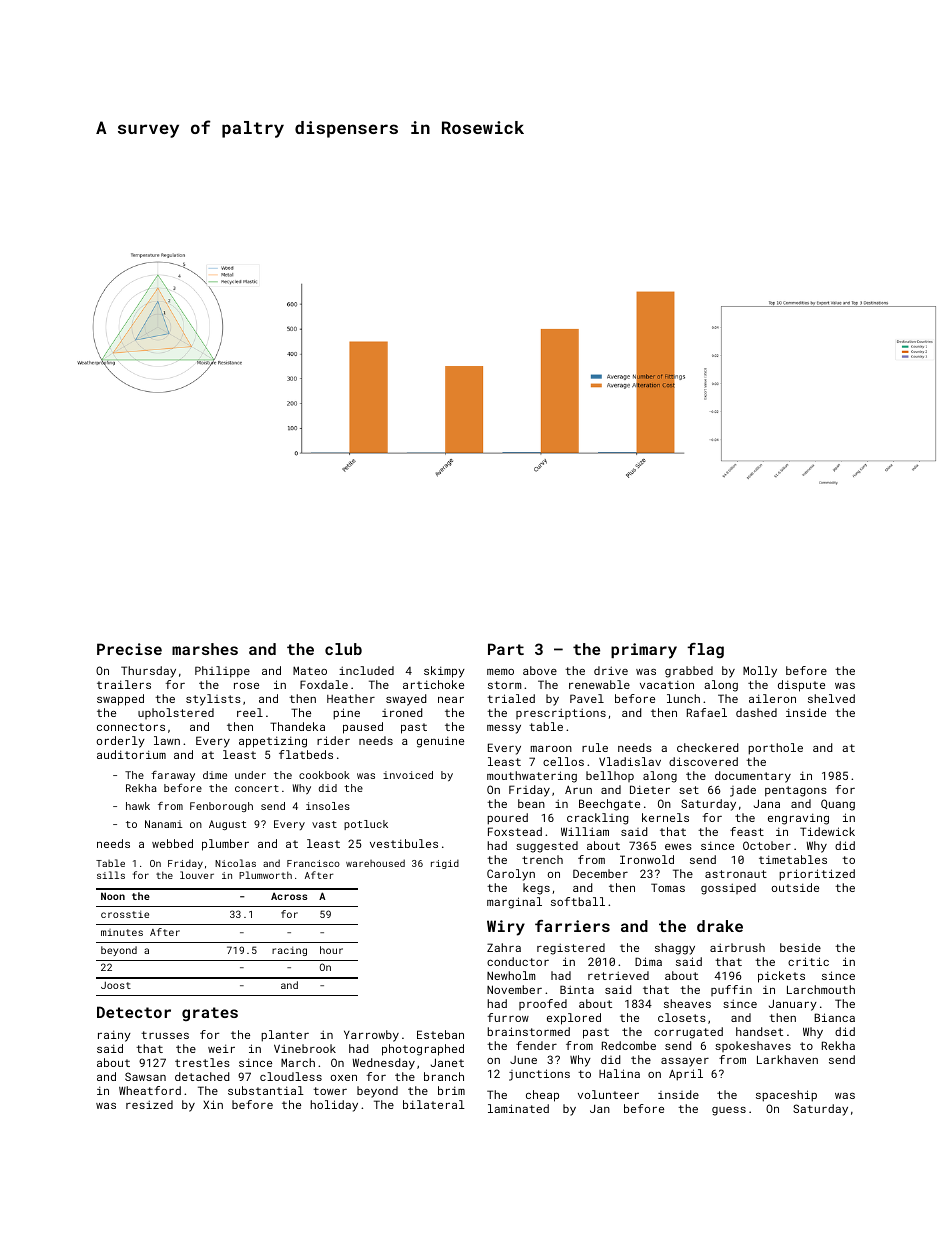 Image resolution: width=952 pixels, height=1233 pixels. What do you see at coordinates (644, 651) in the image?
I see `primary` at bounding box center [644, 651].
